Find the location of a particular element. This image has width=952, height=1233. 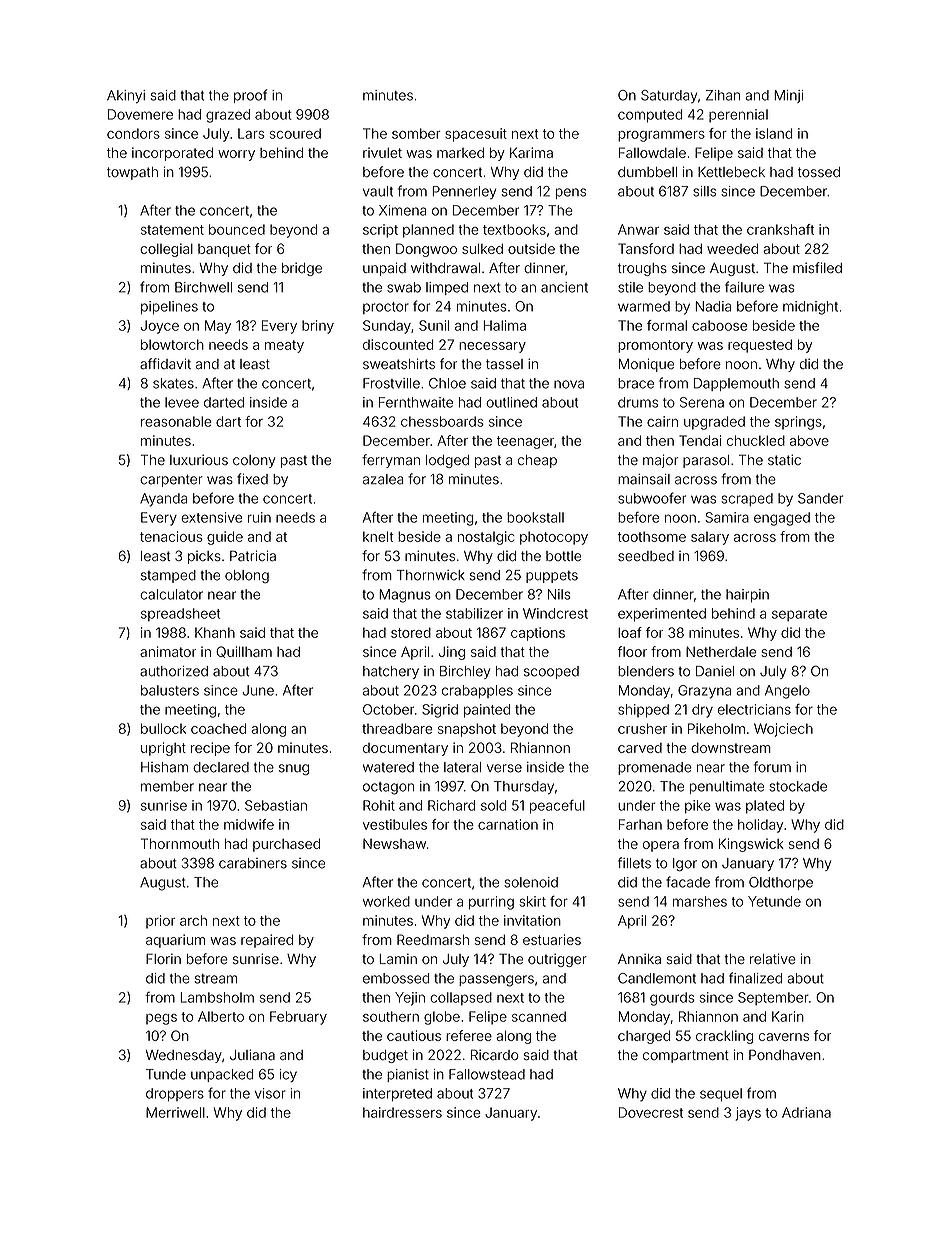

affidavit is located at coordinates (165, 363).
